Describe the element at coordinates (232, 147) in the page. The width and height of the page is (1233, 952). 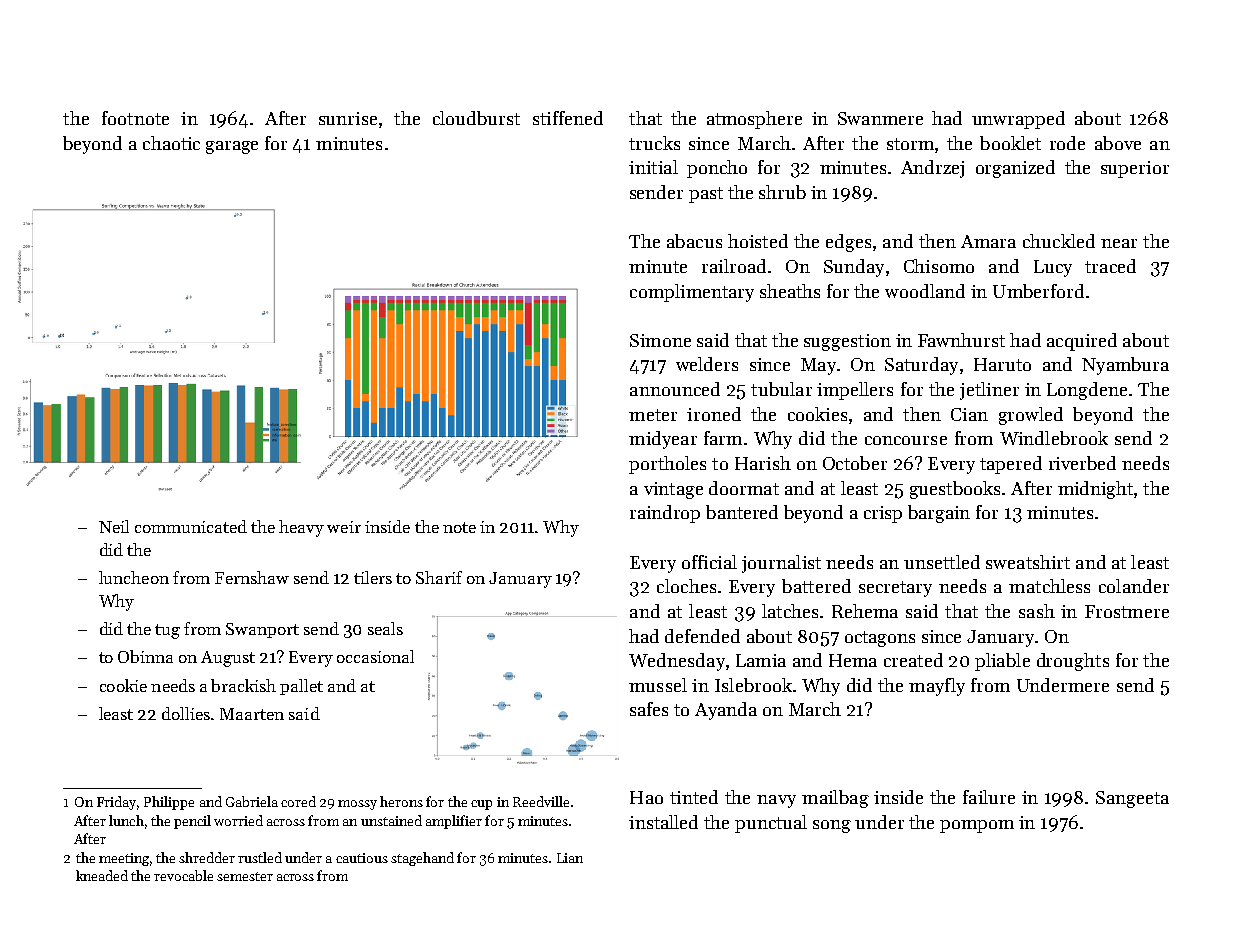
I see `garage` at that location.
